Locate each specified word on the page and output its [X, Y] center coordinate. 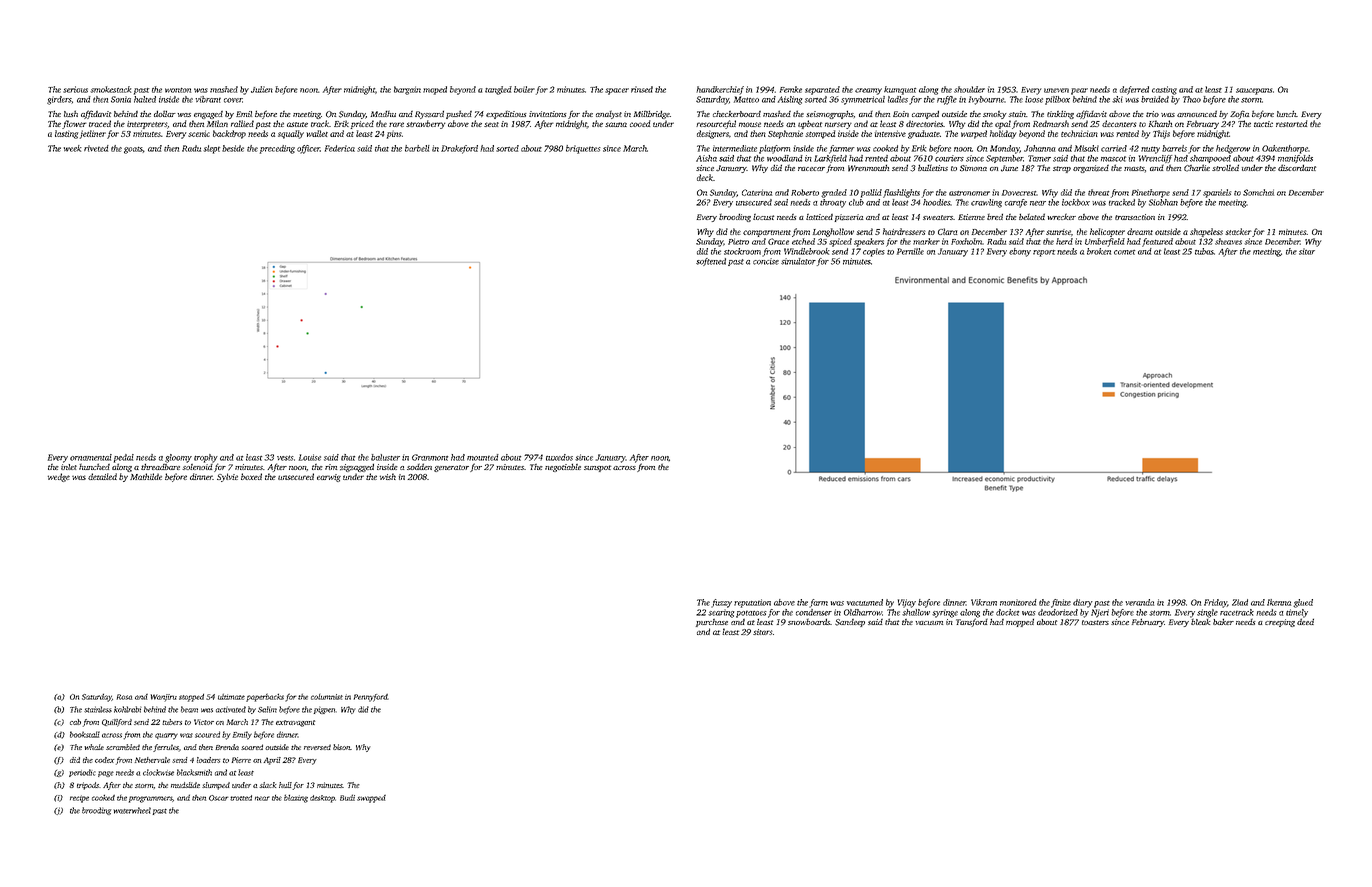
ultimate [231, 697]
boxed [251, 476]
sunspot [597, 468]
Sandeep [850, 623]
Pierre [241, 760]
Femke [791, 89]
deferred [1134, 90]
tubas [1204, 251]
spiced [840, 242]
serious [75, 89]
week [73, 148]
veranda [1139, 602]
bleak [1201, 621]
